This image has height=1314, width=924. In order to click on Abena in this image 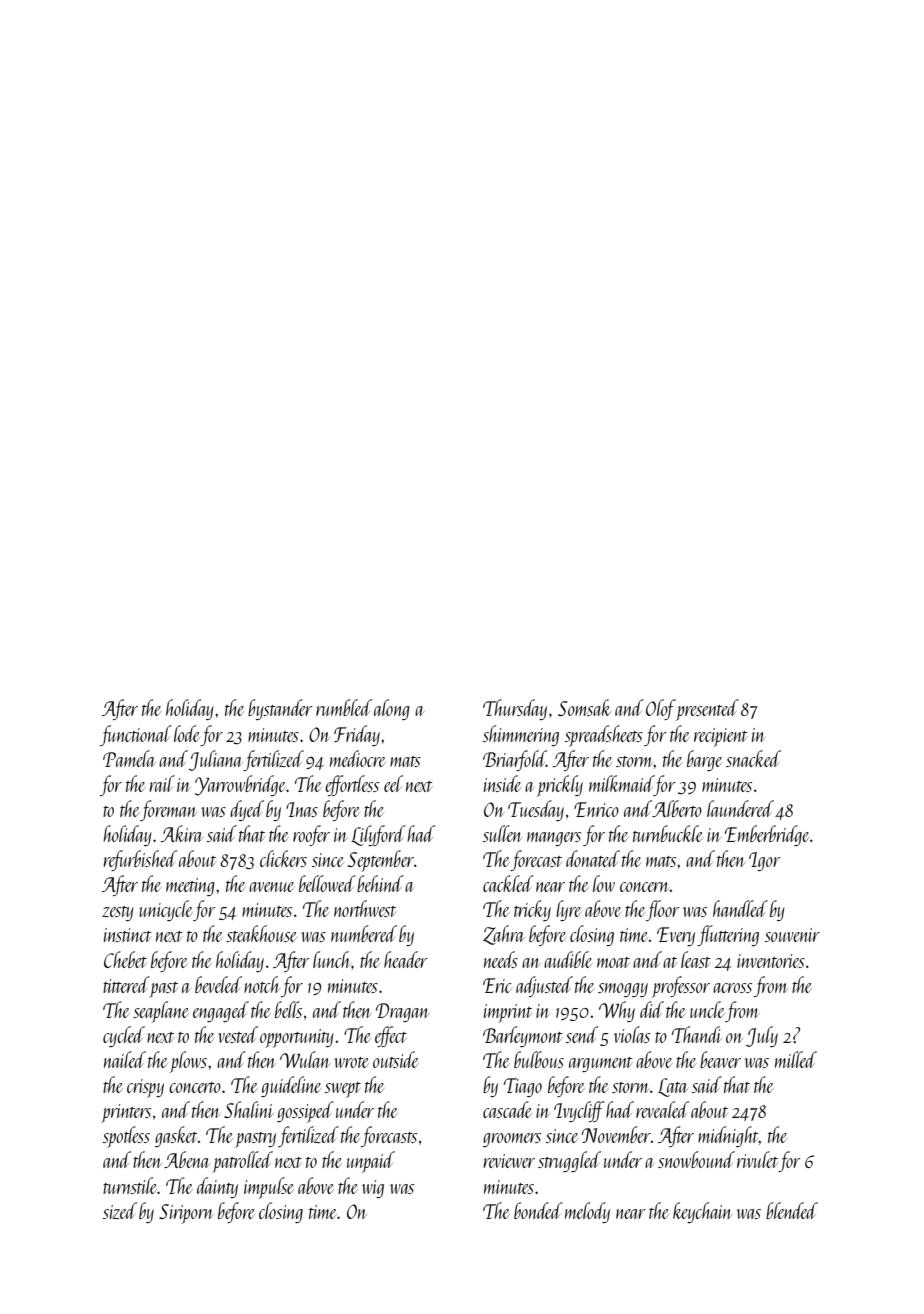, I will do `click(186, 1159)`.
